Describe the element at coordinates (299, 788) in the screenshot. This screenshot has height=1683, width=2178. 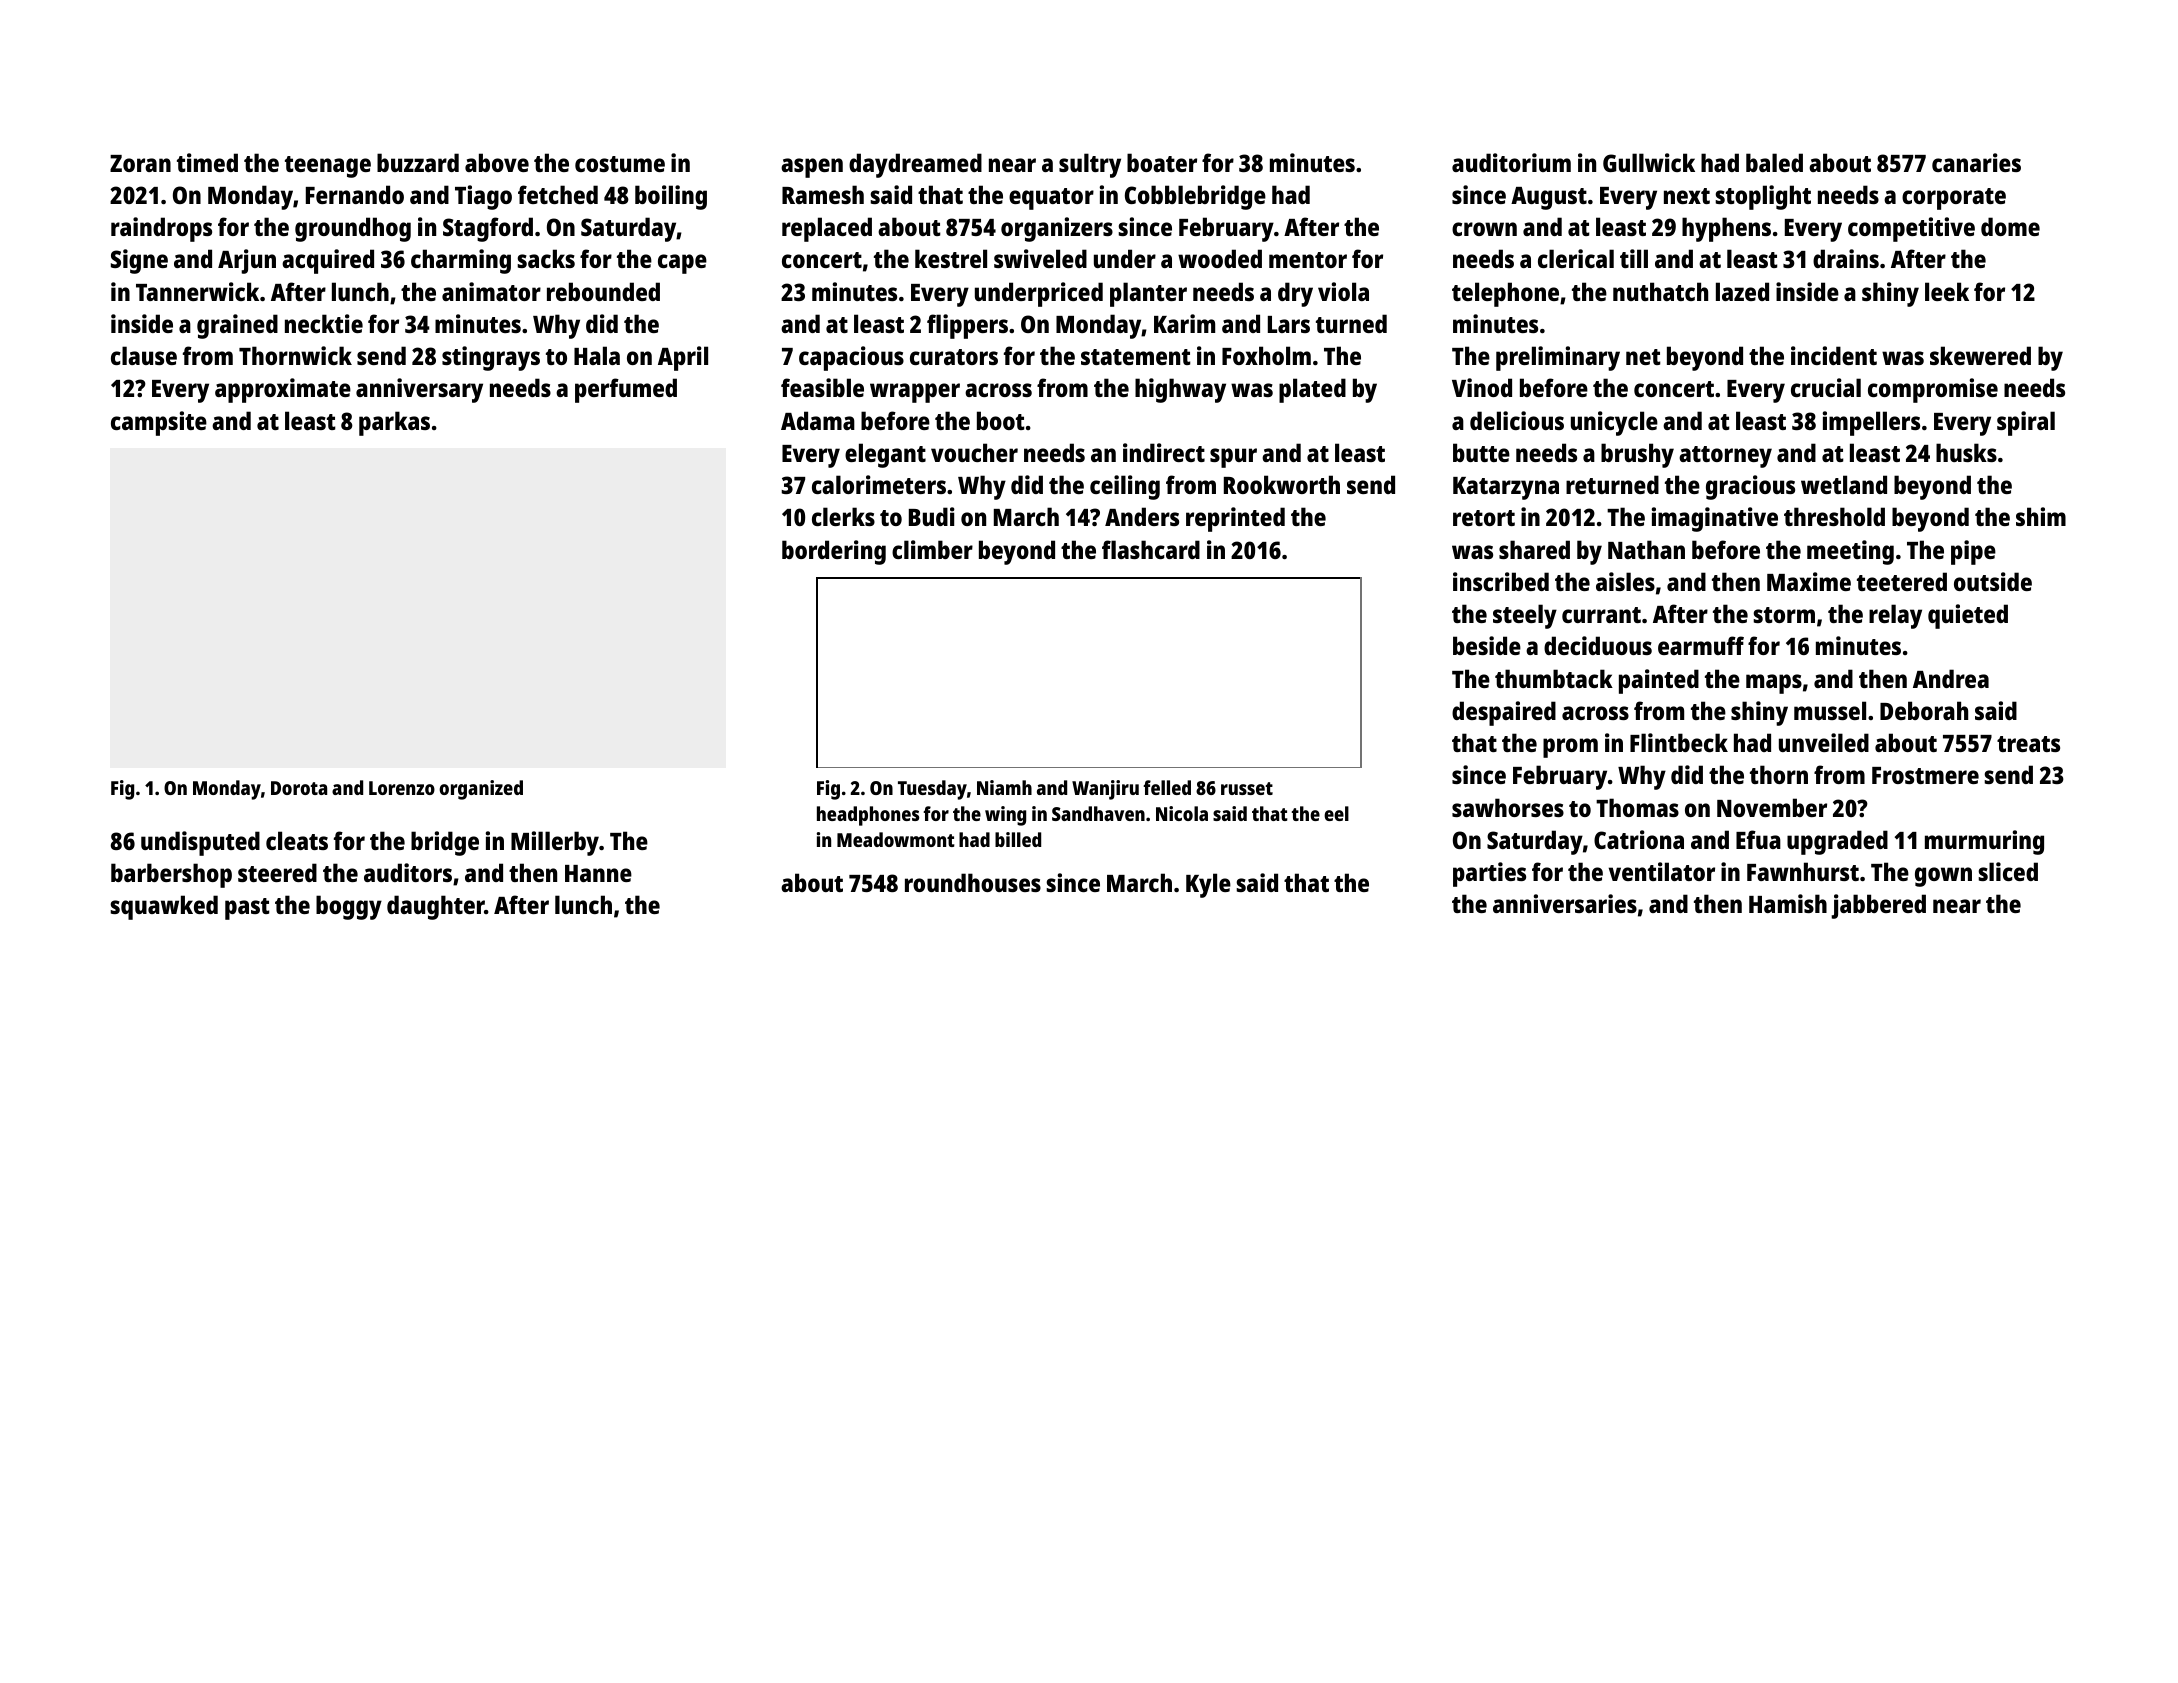
I see `Dorota` at that location.
